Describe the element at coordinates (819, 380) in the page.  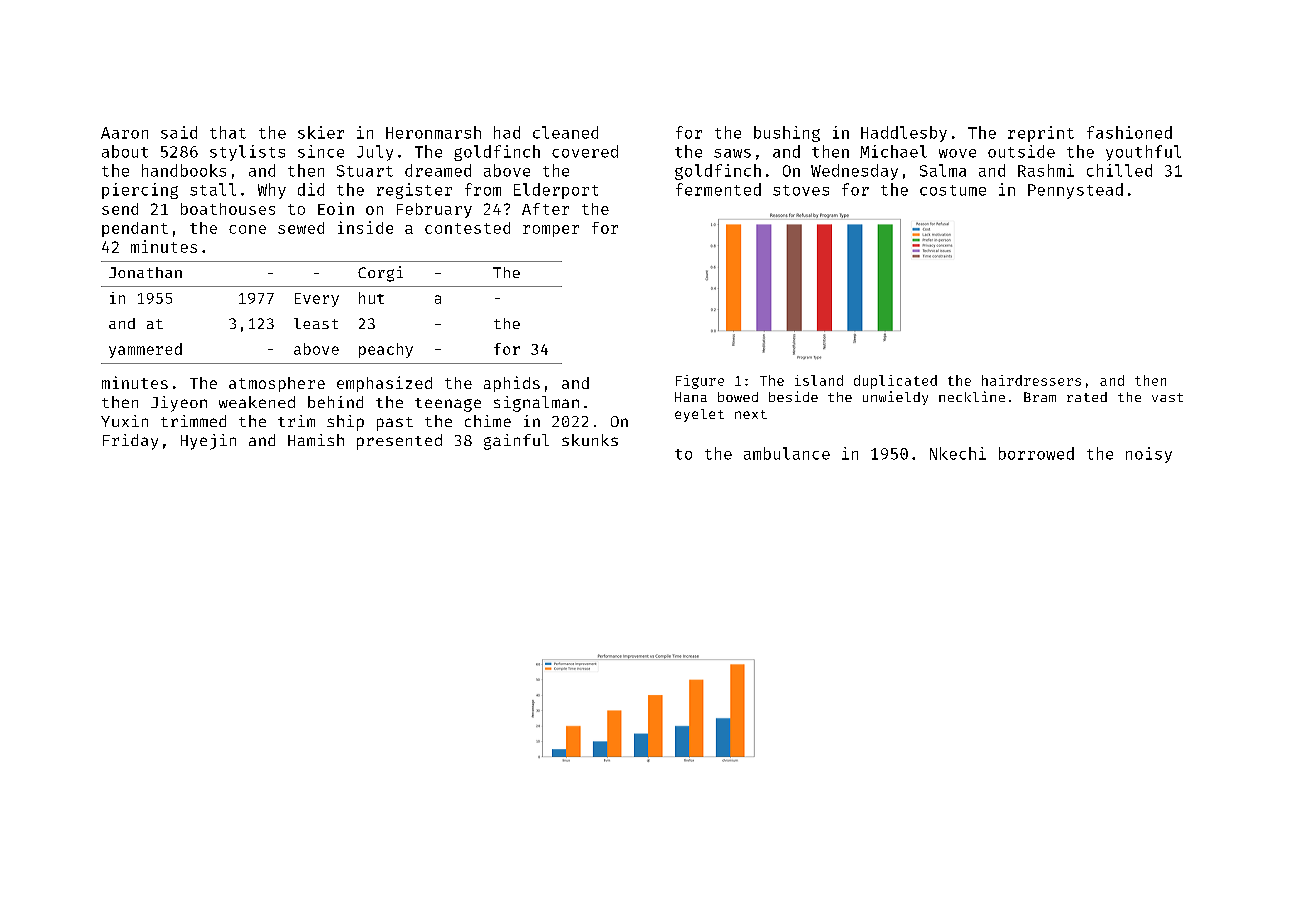
I see `island` at that location.
